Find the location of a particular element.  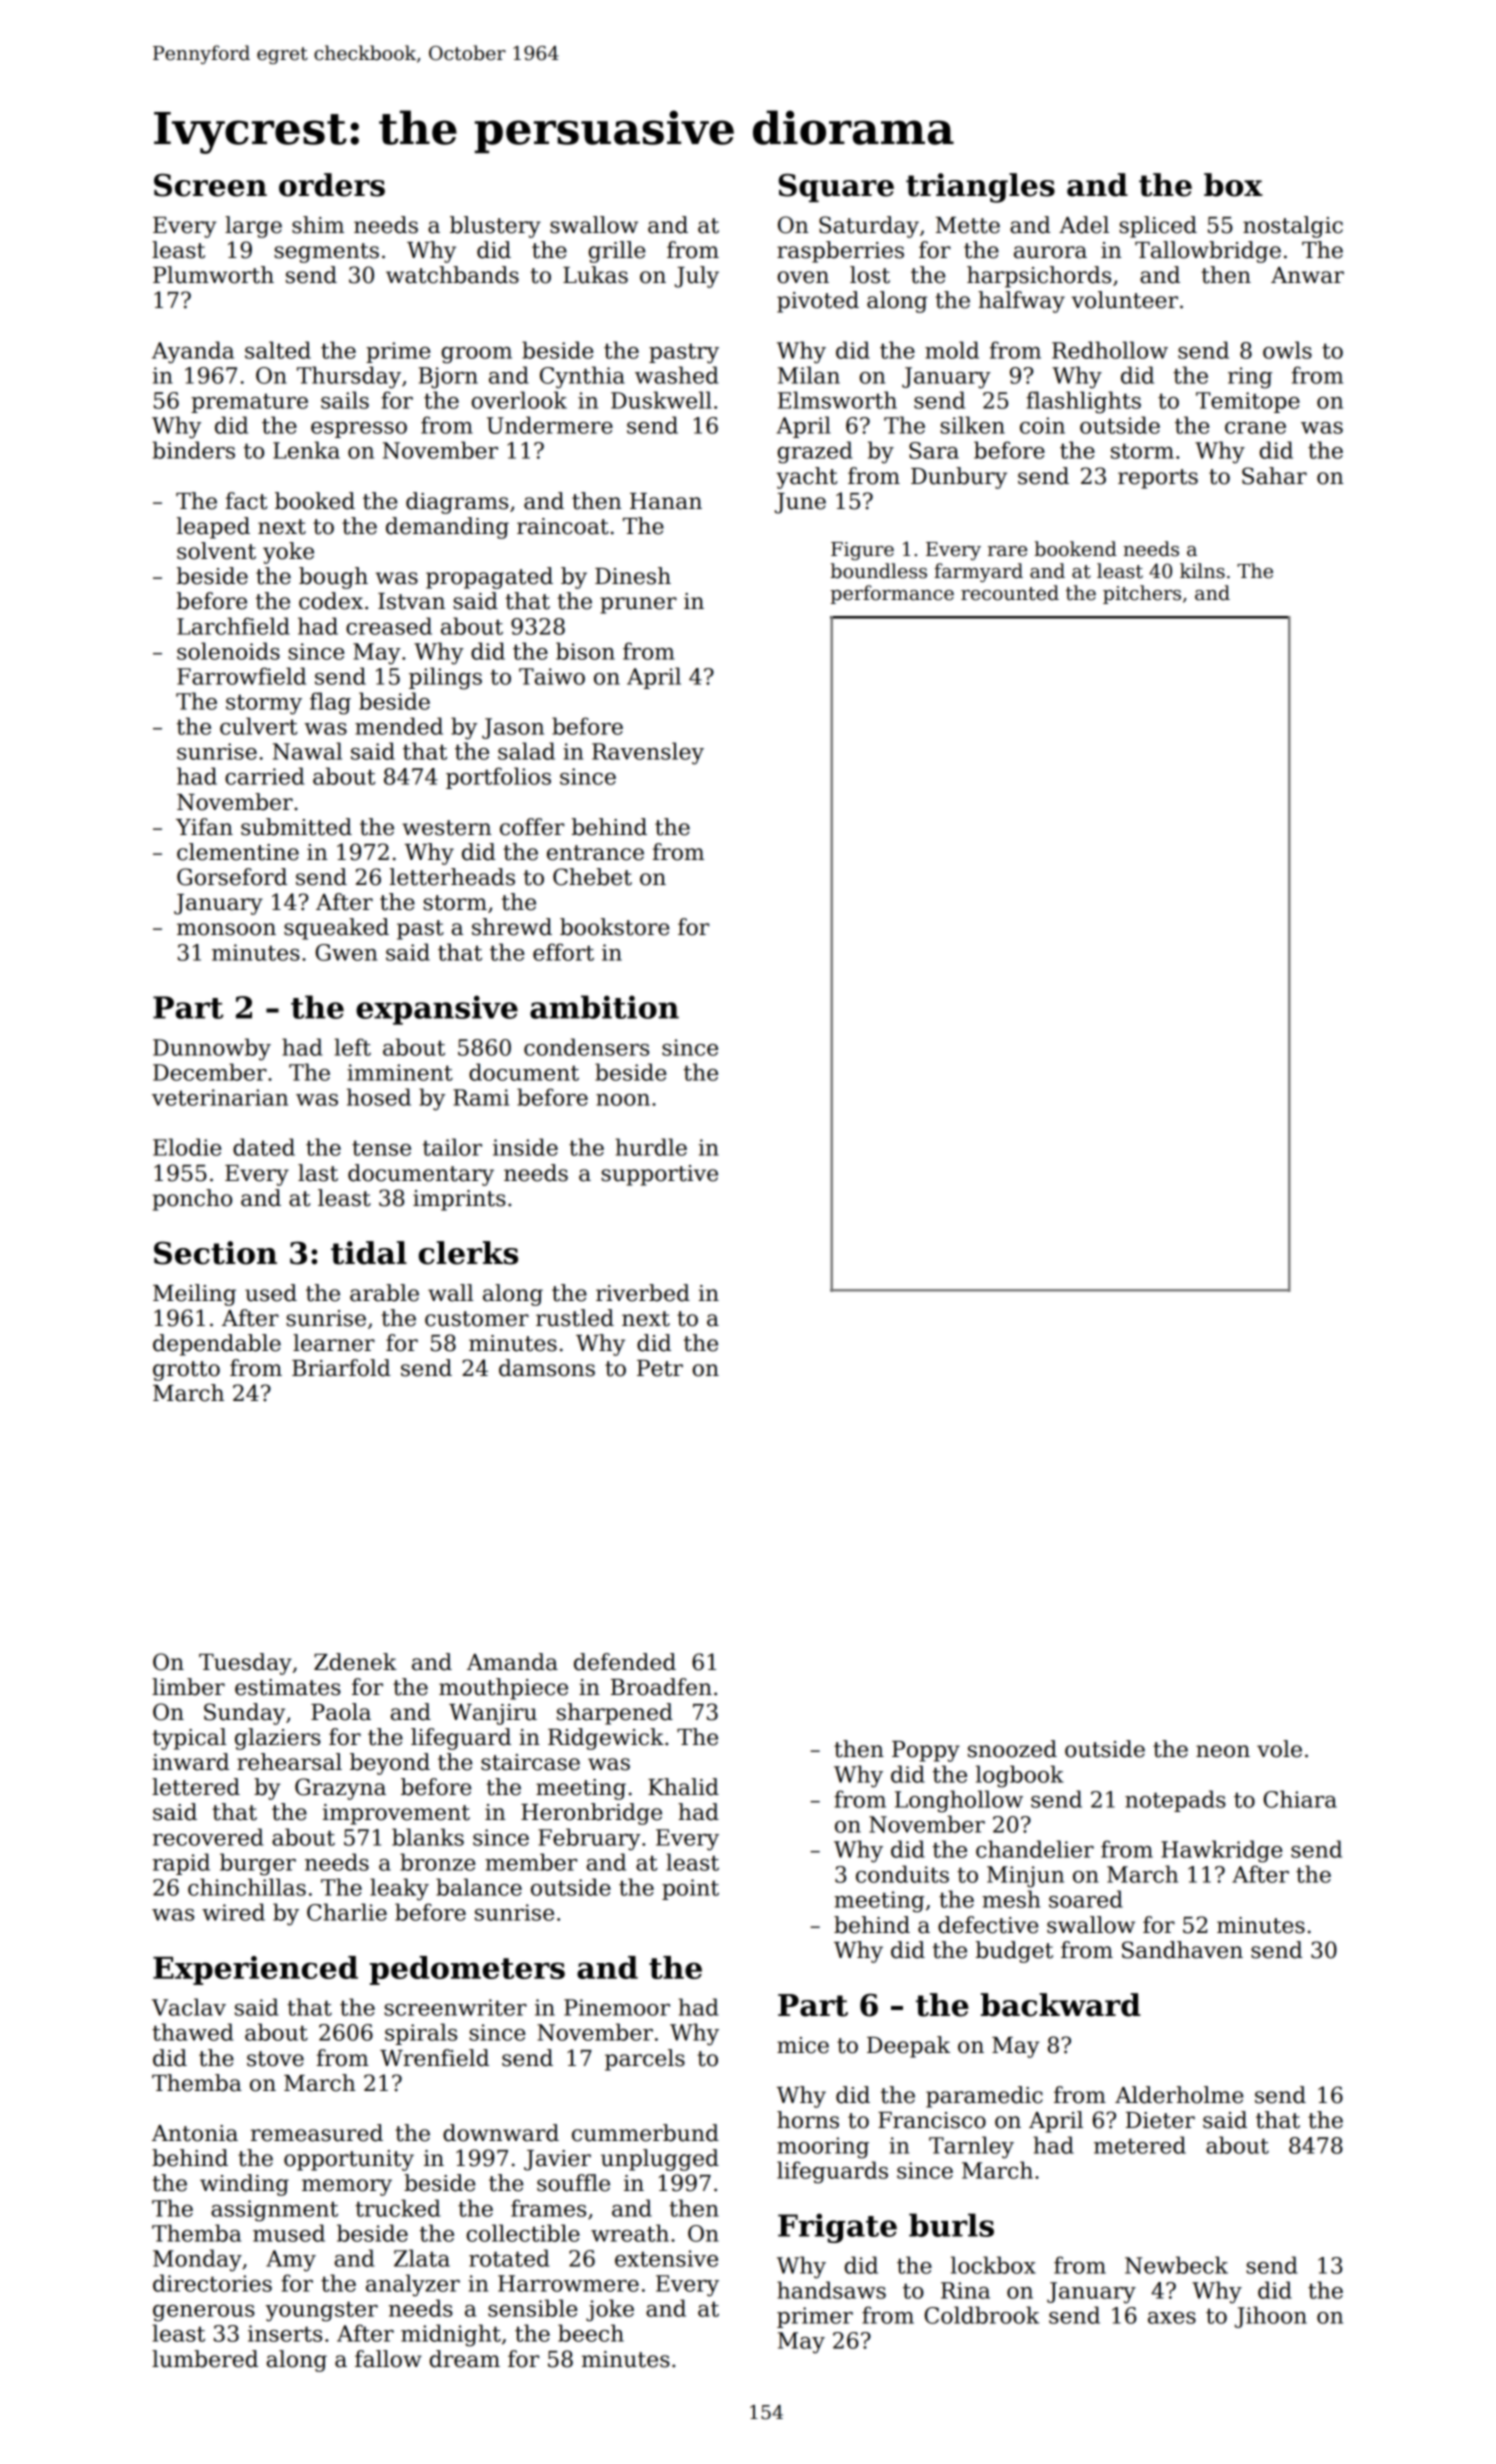

pitchers is located at coordinates (1142, 594).
